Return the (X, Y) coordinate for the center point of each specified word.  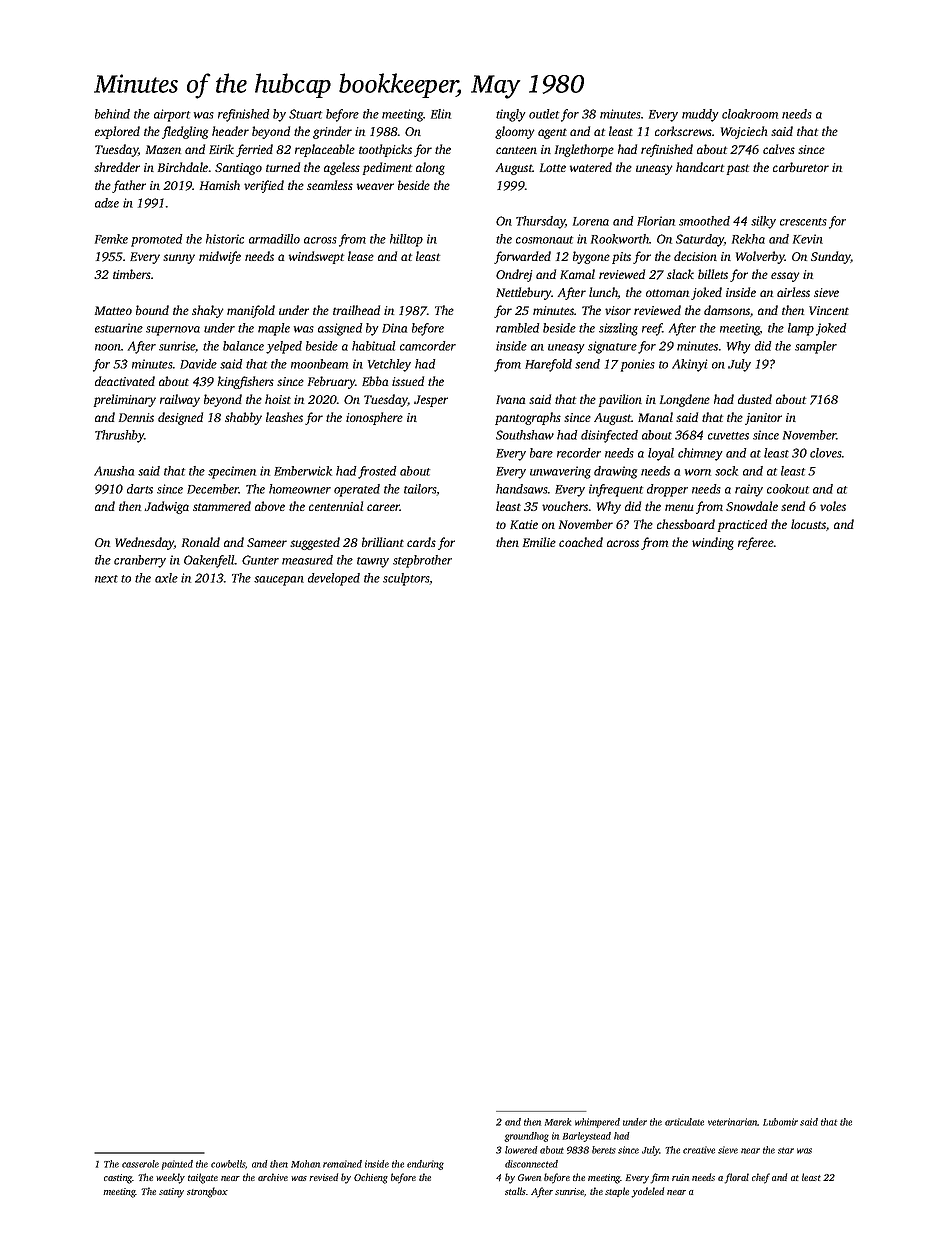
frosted (377, 472)
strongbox (207, 1192)
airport (172, 115)
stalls (515, 1191)
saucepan (279, 581)
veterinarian (733, 1122)
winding (713, 543)
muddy (700, 115)
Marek (558, 1122)
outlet (544, 114)
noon (108, 347)
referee (756, 543)
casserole (140, 1164)
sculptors (406, 579)
